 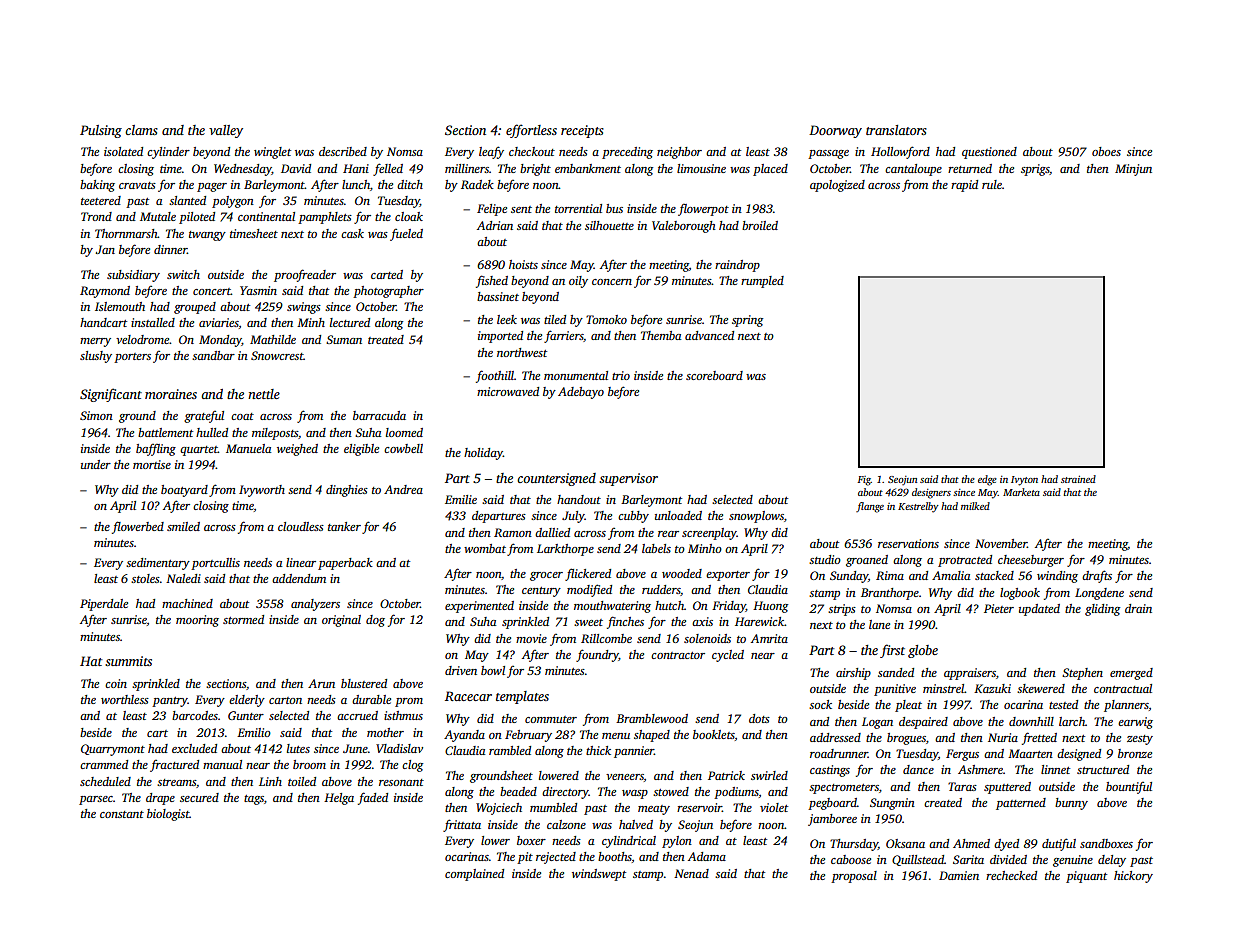 What do you see at coordinates (242, 416) in the page?
I see `coat` at bounding box center [242, 416].
